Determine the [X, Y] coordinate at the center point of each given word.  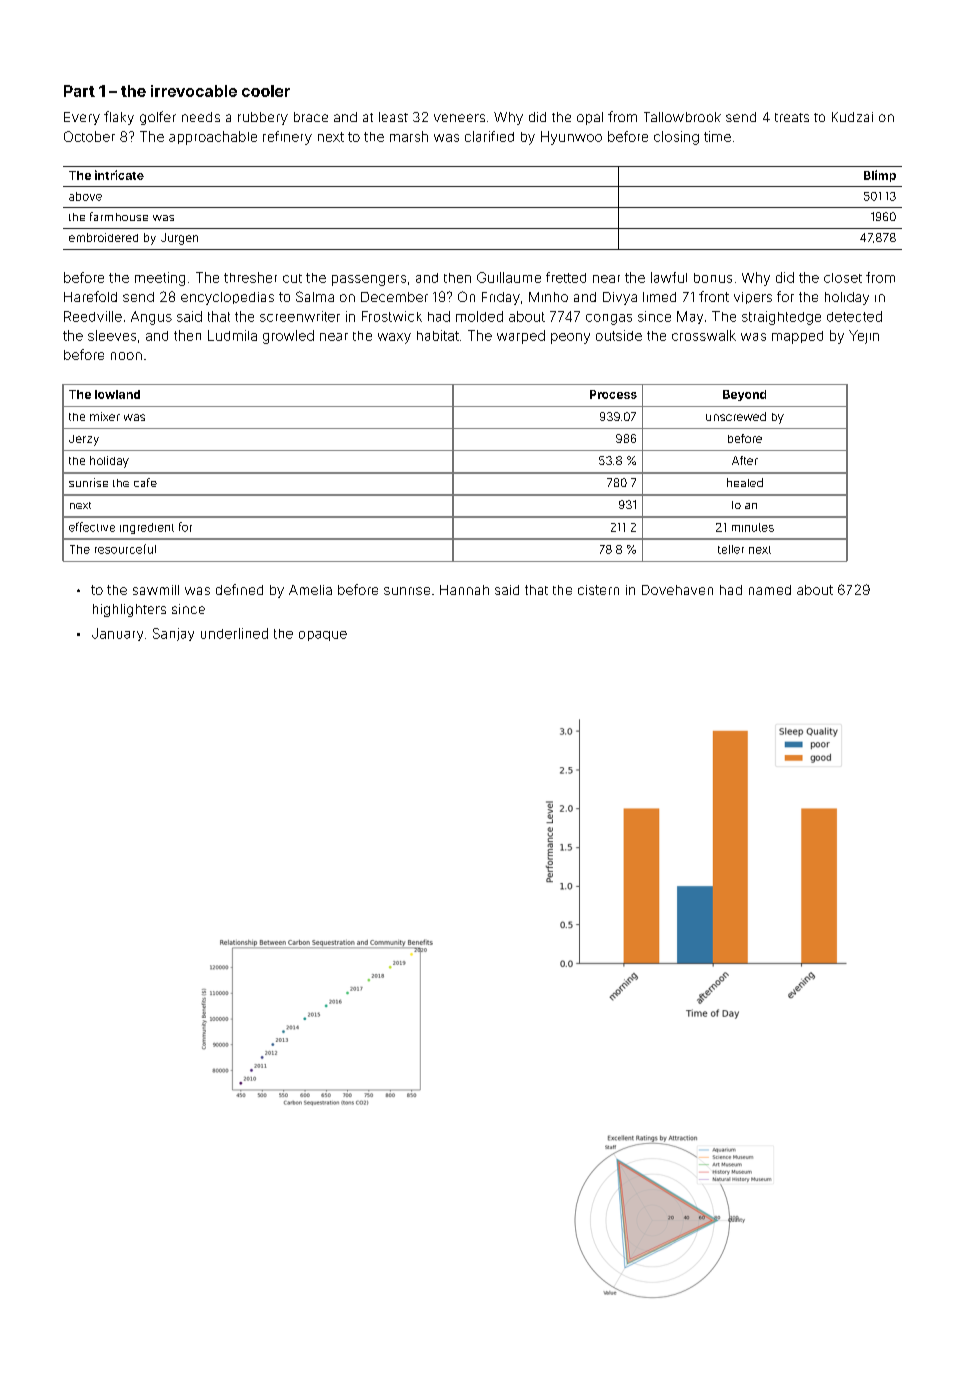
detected [854, 316]
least [393, 117]
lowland [117, 394]
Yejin [864, 337]
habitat [438, 335]
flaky [119, 118]
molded [479, 316]
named [770, 590]
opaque [323, 636]
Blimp [880, 176]
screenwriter [300, 316]
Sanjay [173, 634]
